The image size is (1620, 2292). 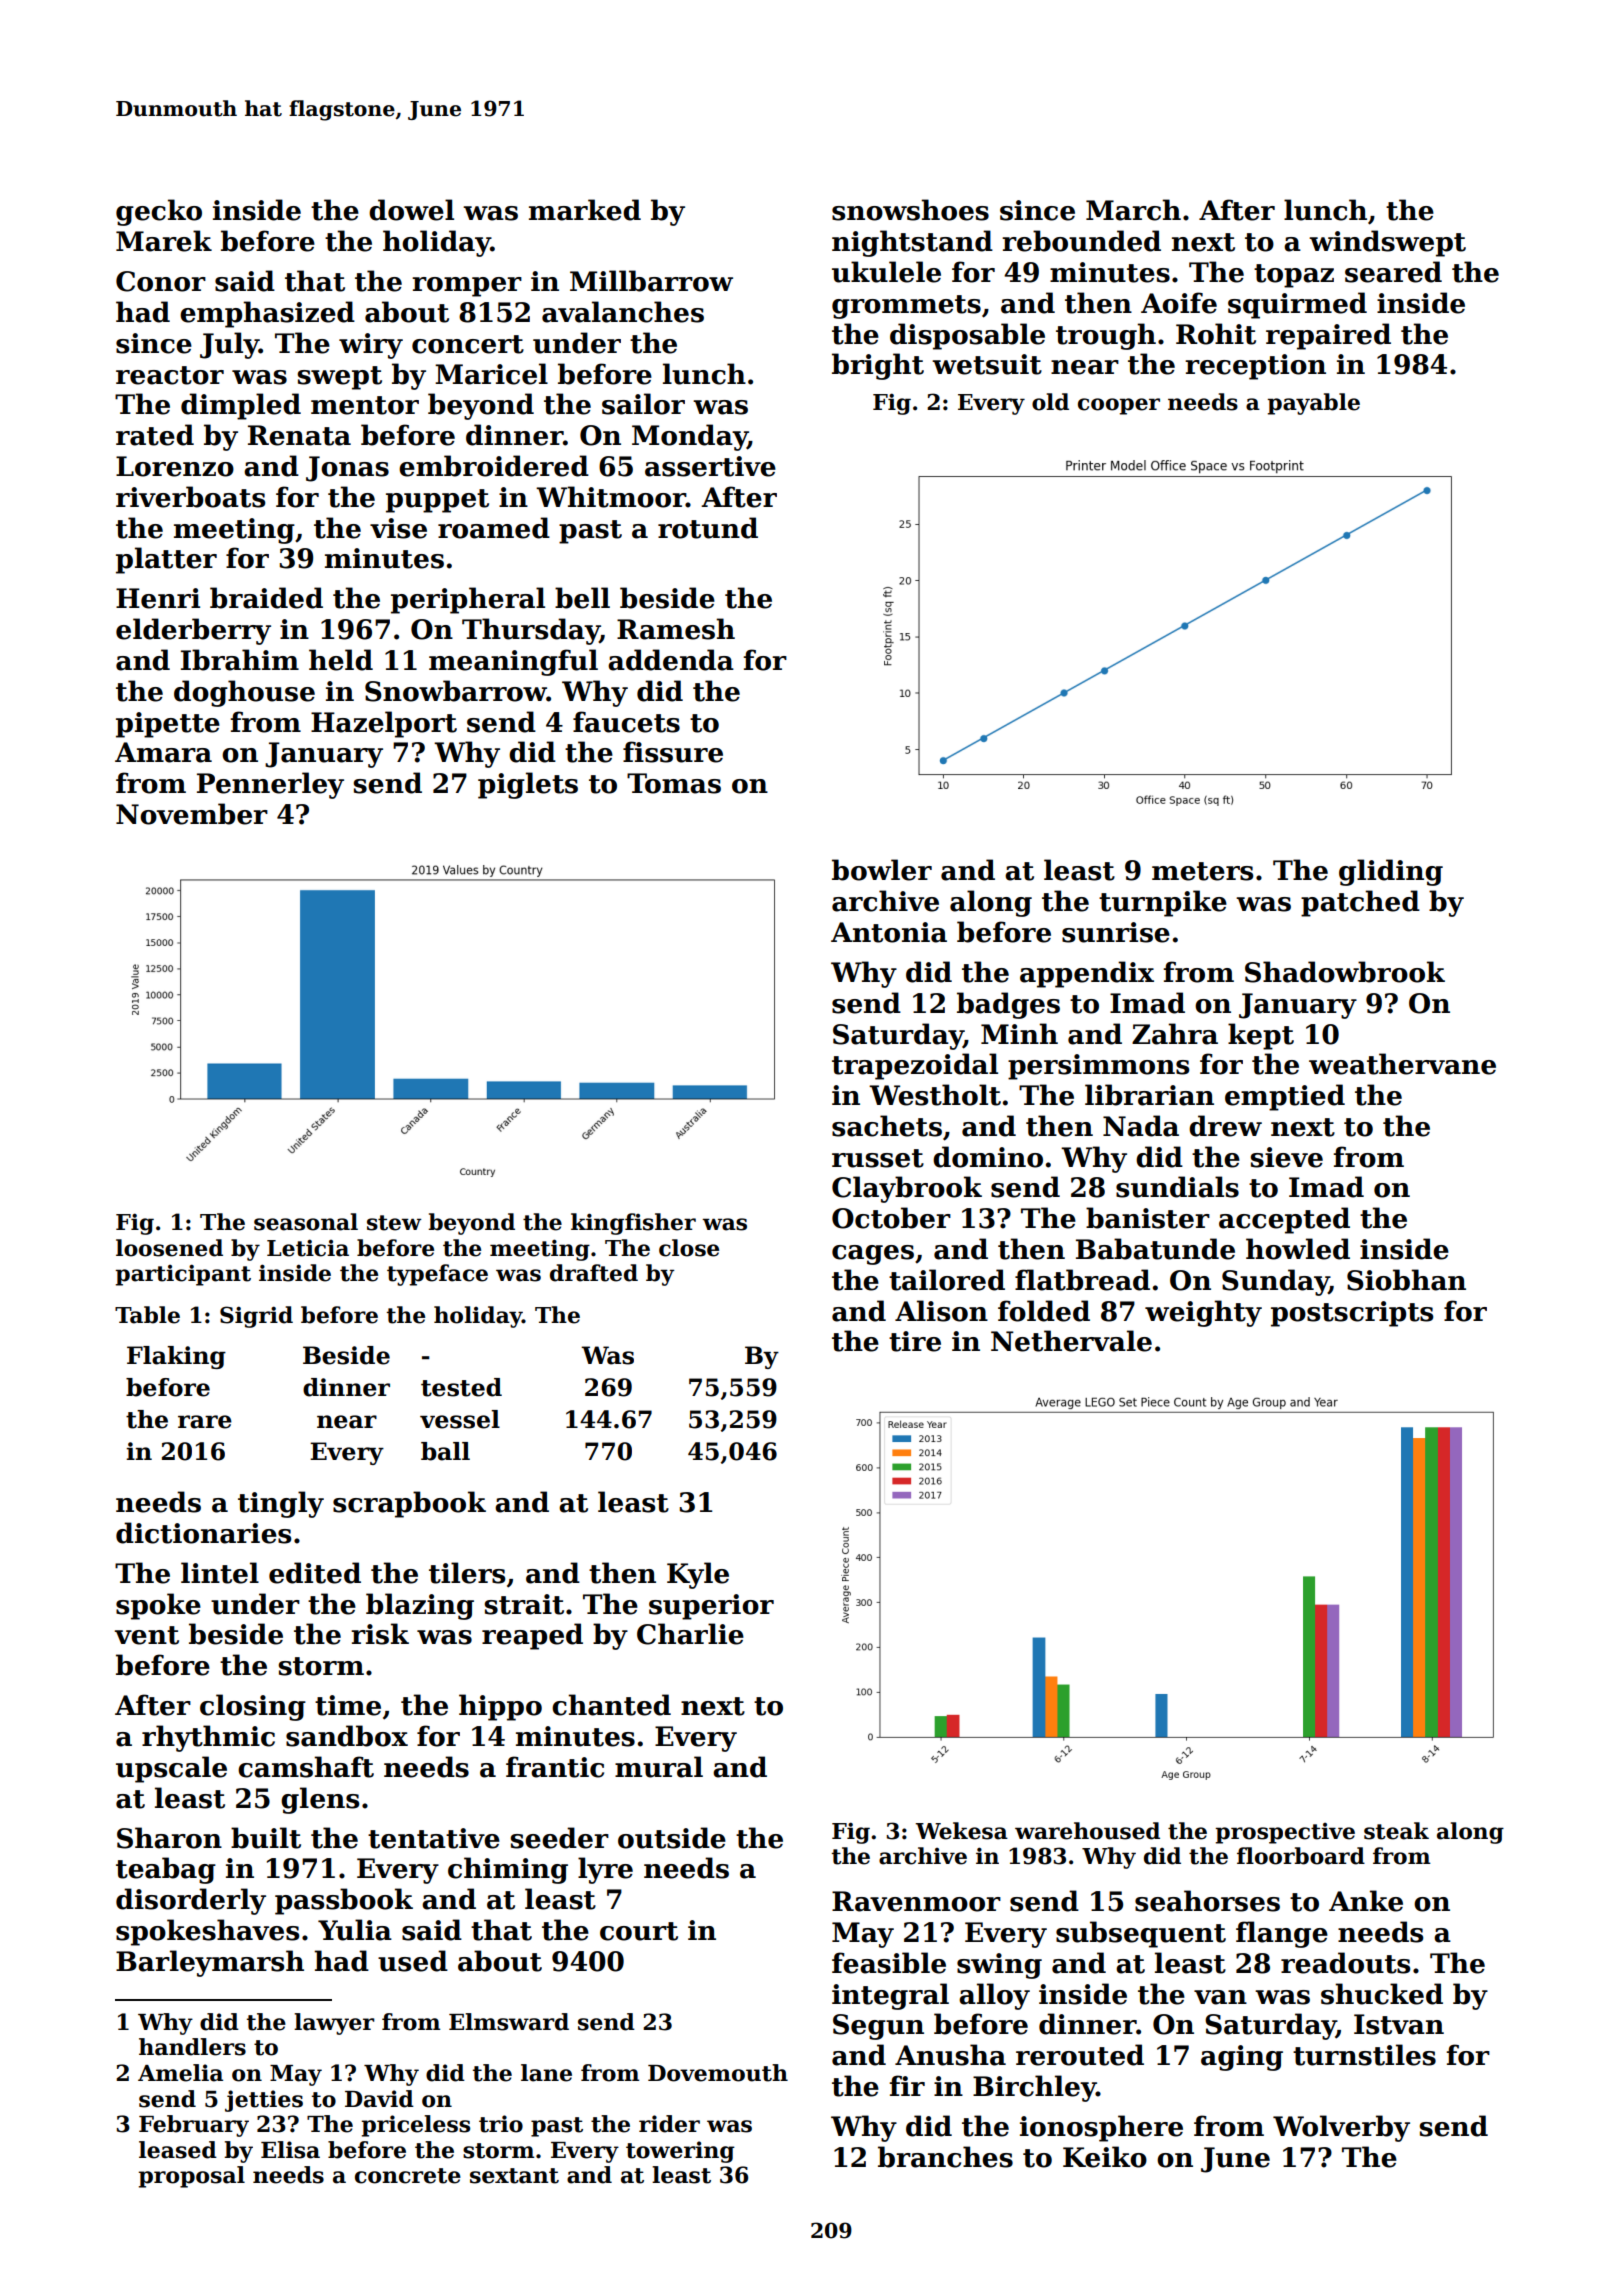 What do you see at coordinates (1202, 871) in the screenshot?
I see `meters` at bounding box center [1202, 871].
